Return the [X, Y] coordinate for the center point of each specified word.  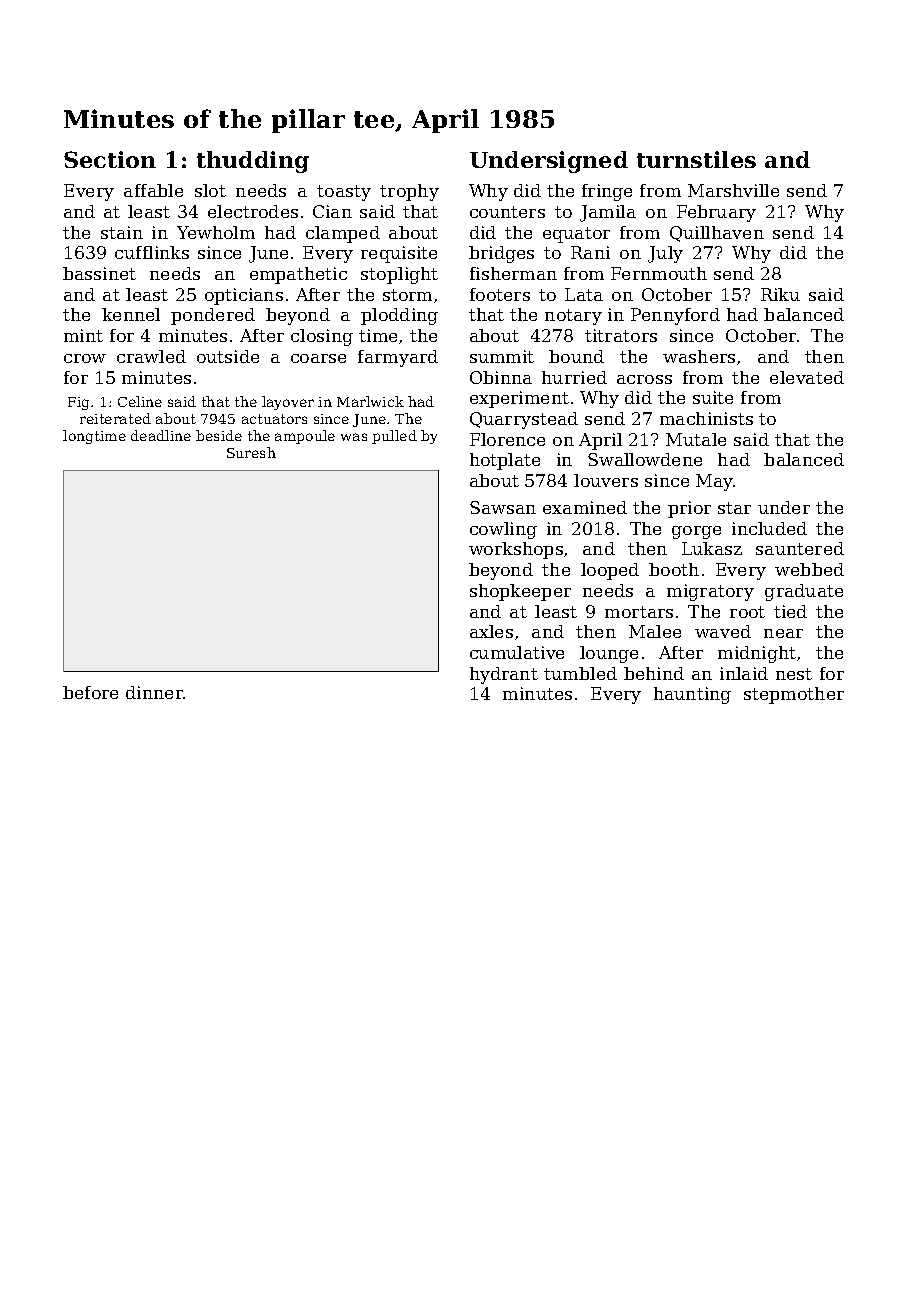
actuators [274, 419]
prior [689, 509]
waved [723, 631]
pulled [394, 437]
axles [491, 631]
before [90, 692]
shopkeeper [520, 592]
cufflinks [152, 252]
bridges [501, 254]
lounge [609, 654]
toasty [344, 193]
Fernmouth [659, 273]
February [716, 213]
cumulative [517, 652]
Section [110, 159]
